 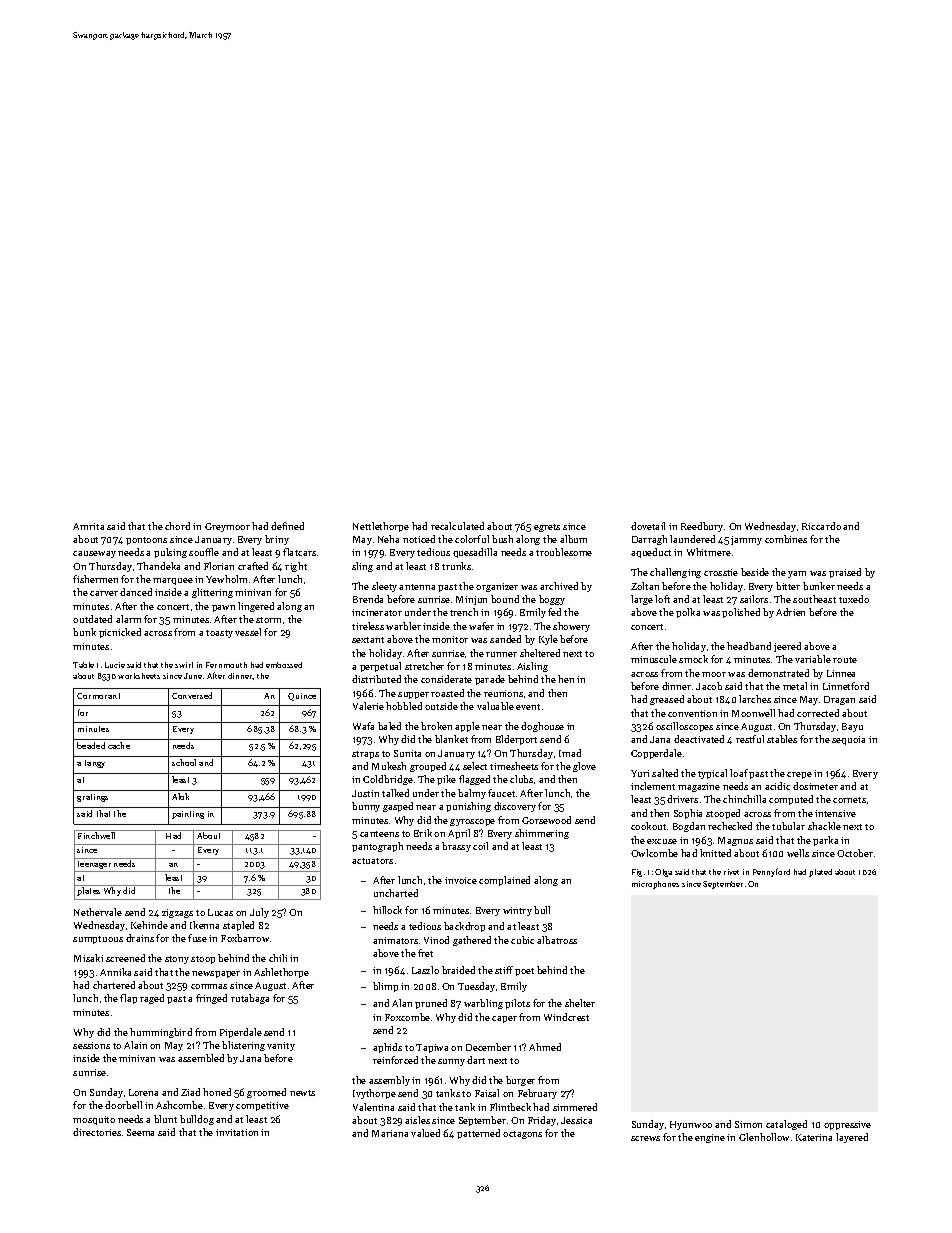 I want to click on Pennyford, so click(x=771, y=872).
